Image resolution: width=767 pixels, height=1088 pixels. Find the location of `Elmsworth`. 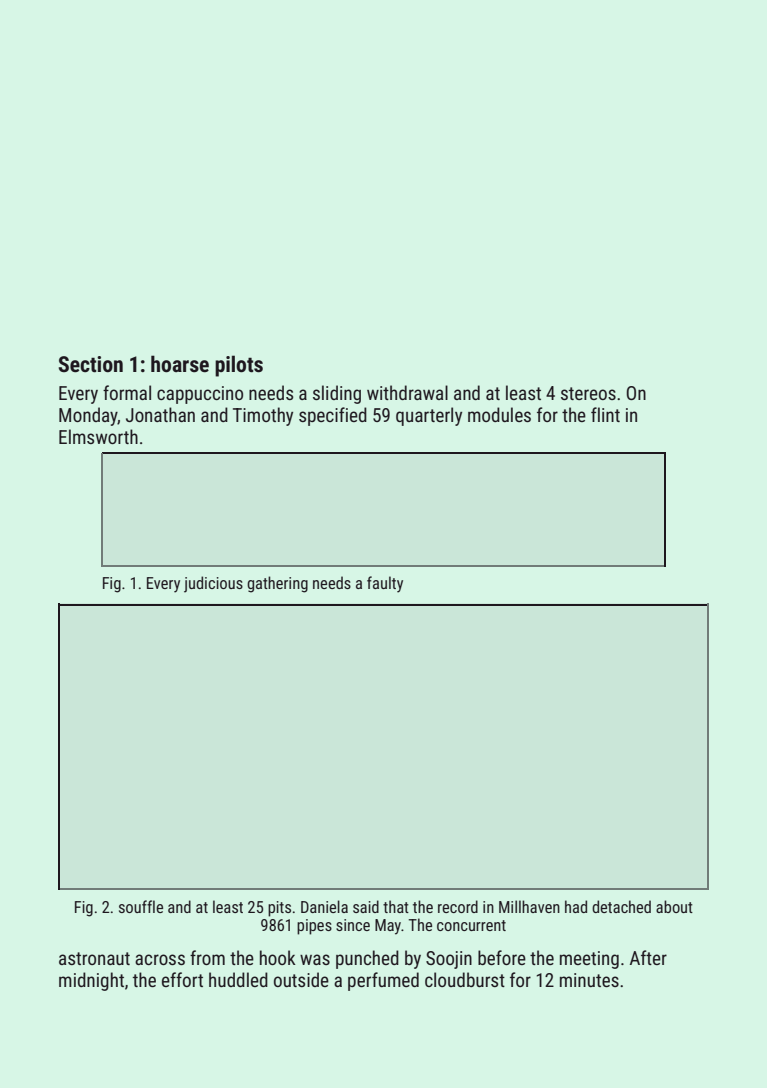

Elmsworth is located at coordinates (98, 436).
